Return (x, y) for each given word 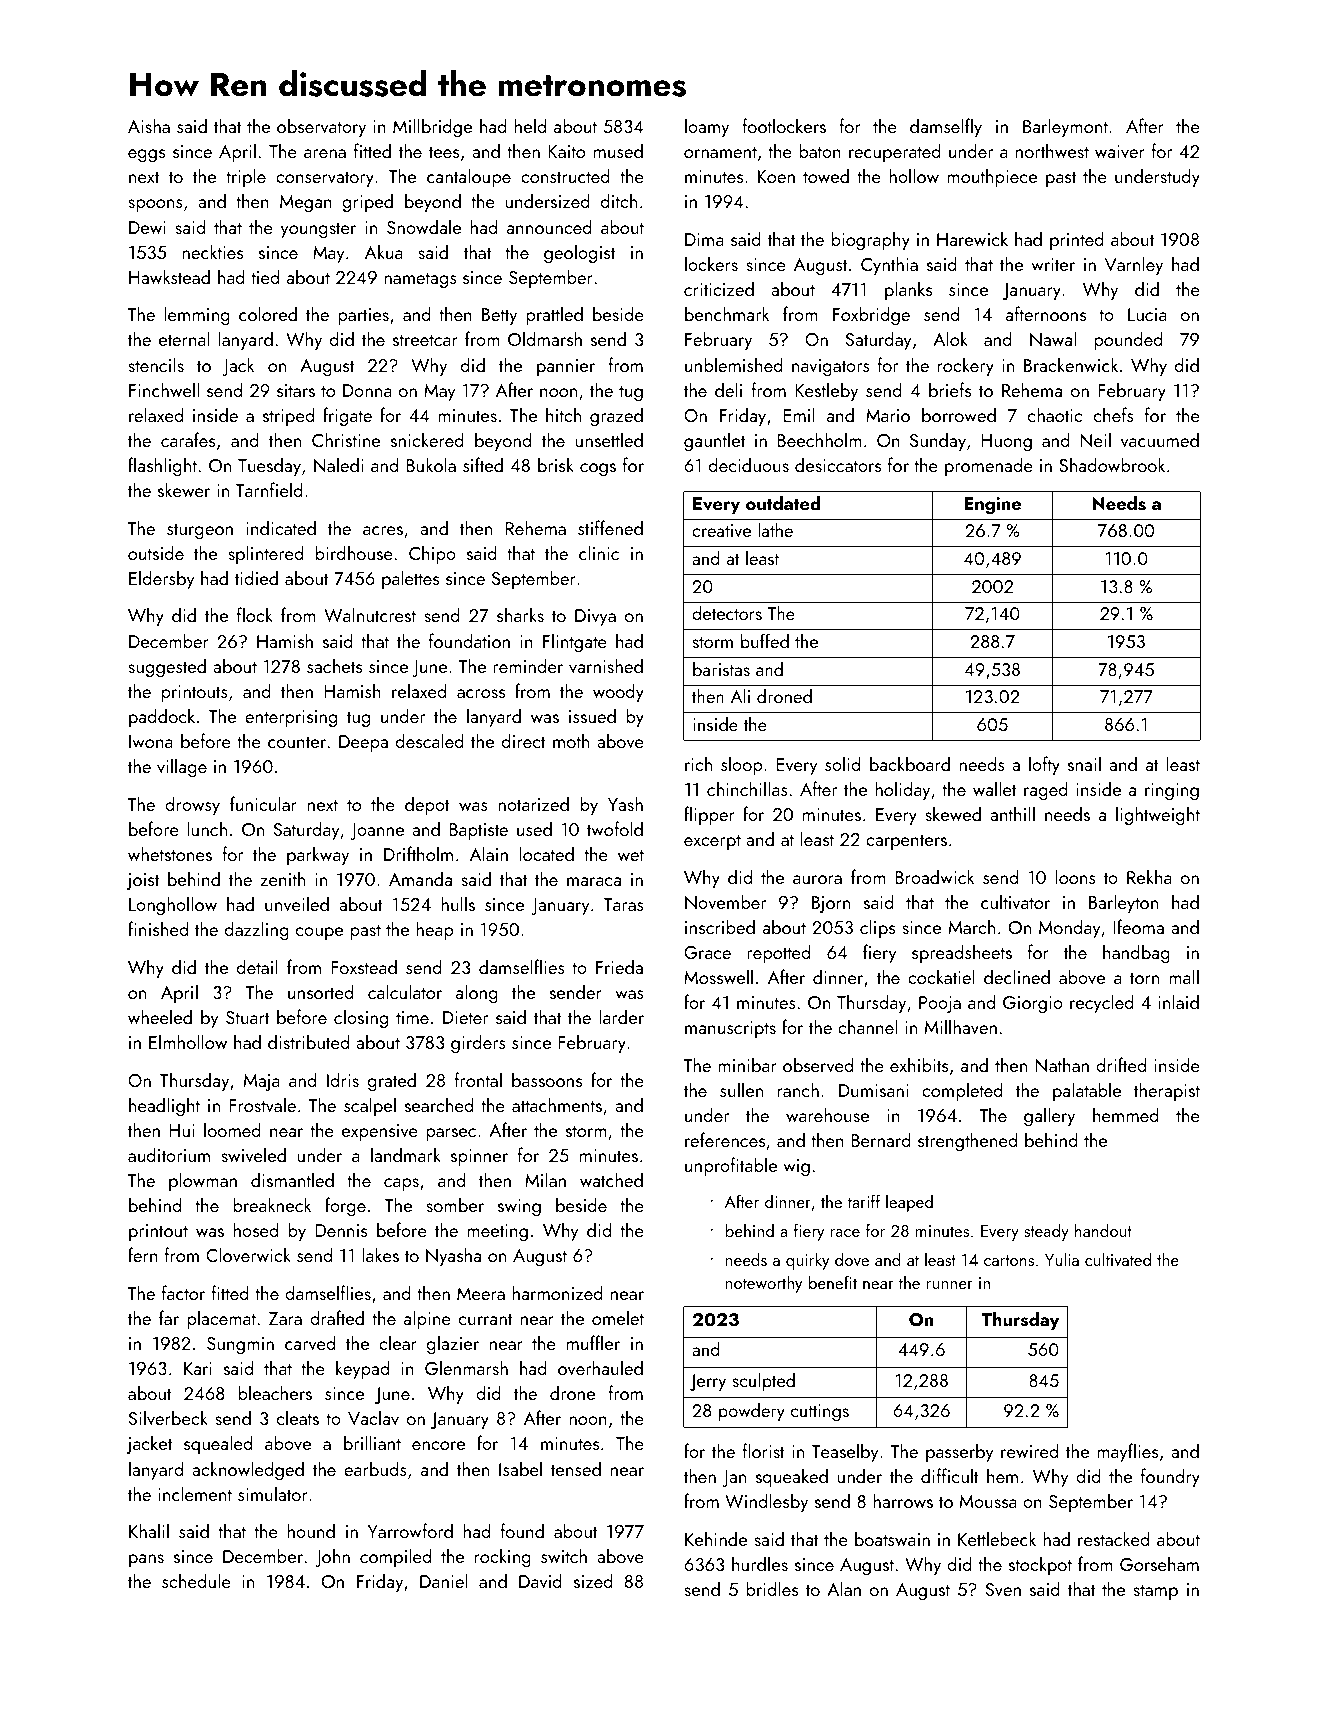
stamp (1155, 1592)
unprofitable (731, 1166)
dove (852, 1259)
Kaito (566, 151)
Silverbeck (168, 1417)
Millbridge (432, 127)
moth (571, 740)
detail (257, 966)
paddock (162, 717)
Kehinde (716, 1538)
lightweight (1158, 815)
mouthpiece (992, 177)
